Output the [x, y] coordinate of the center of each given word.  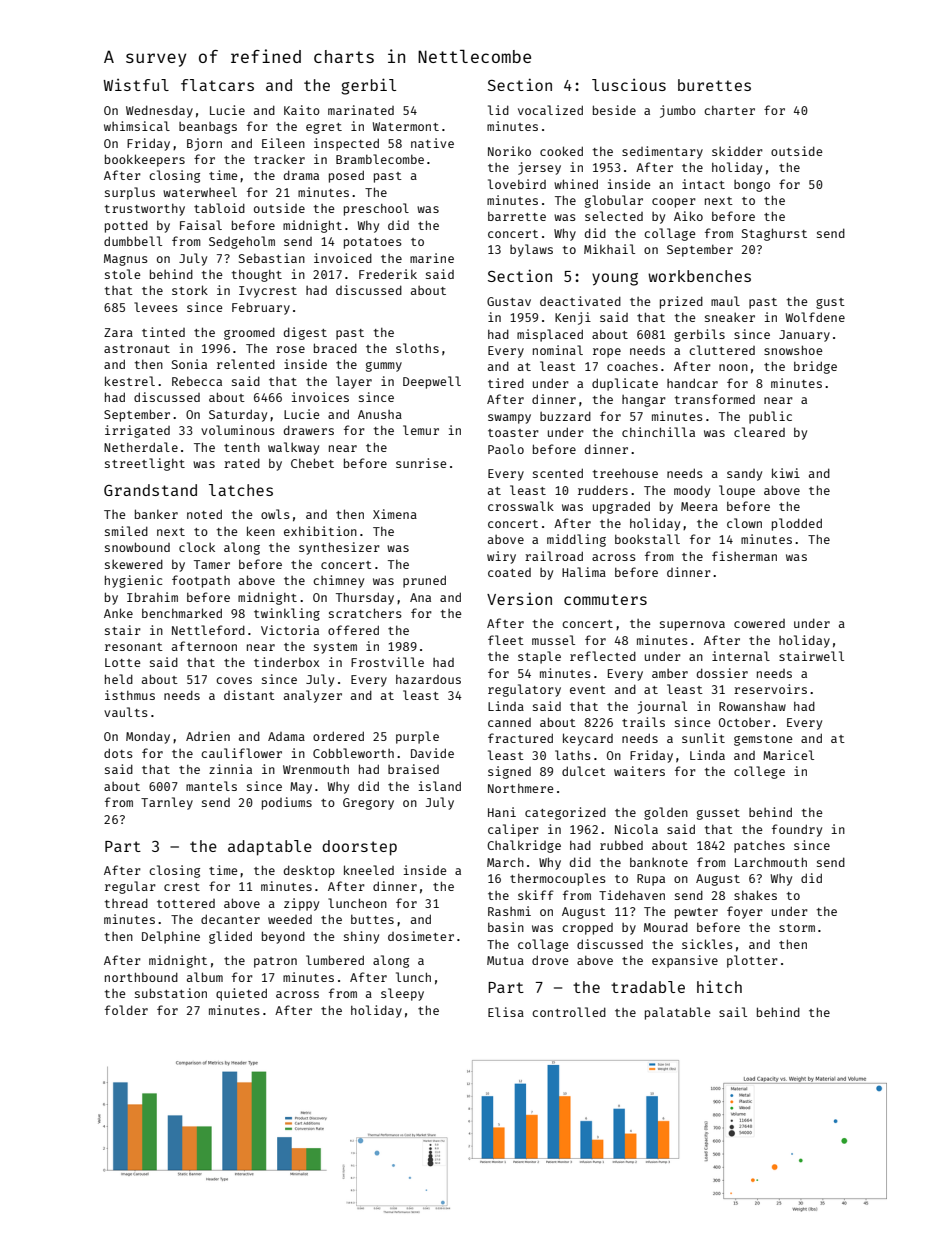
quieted [241, 994]
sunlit [703, 738]
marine [432, 258]
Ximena [395, 514]
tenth [242, 447]
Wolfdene [815, 317]
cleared [759, 432]
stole [123, 274]
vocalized [550, 110]
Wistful [136, 85]
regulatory [524, 690]
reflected [603, 656]
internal [741, 656]
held [119, 679]
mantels [211, 786]
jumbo [678, 111]
